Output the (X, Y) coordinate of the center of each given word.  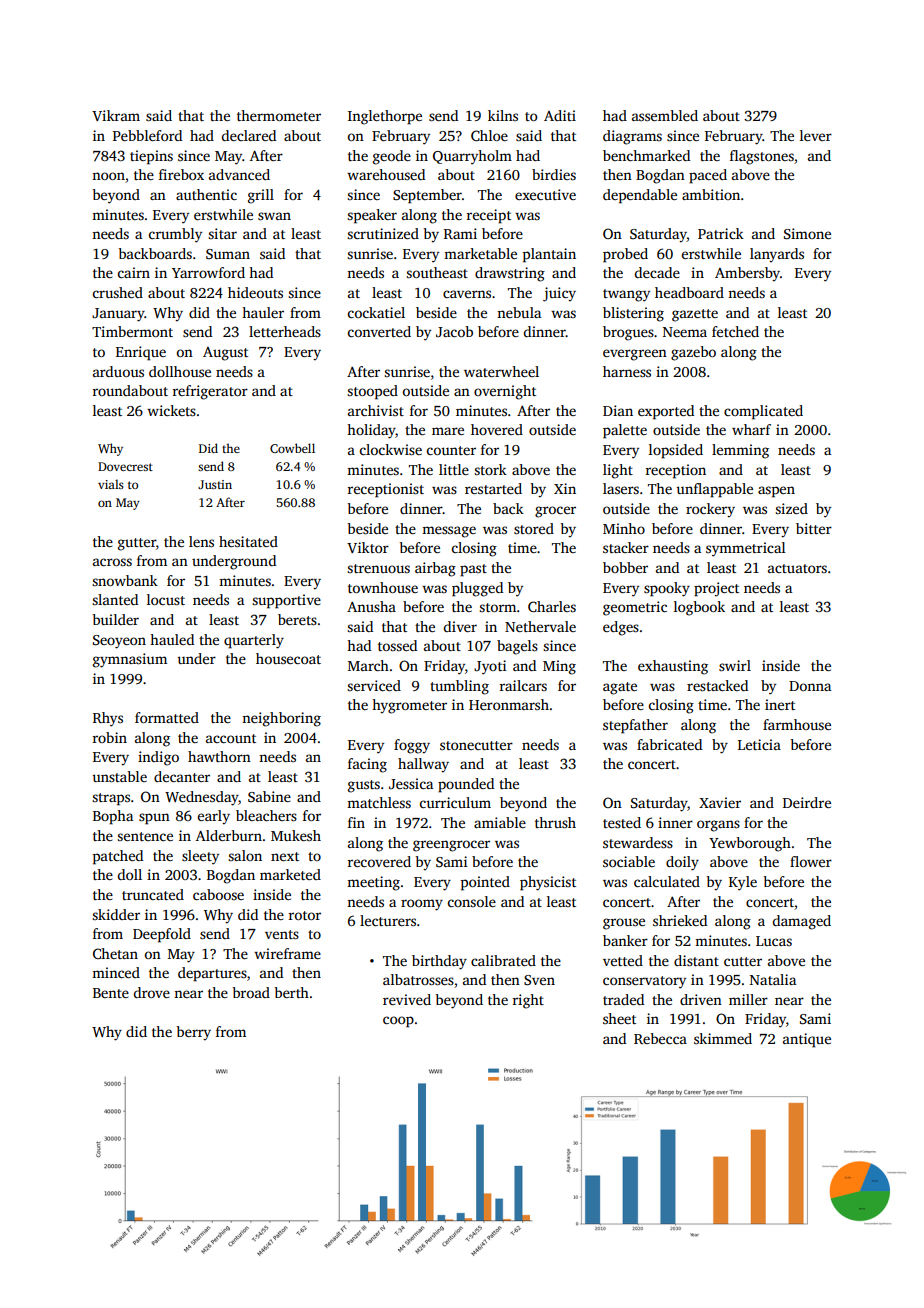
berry (193, 1033)
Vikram (116, 115)
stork (490, 469)
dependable (640, 196)
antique (807, 1040)
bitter (814, 528)
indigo (158, 758)
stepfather (635, 726)
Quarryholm (472, 157)
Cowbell (292, 448)
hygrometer (409, 706)
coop (398, 1022)
